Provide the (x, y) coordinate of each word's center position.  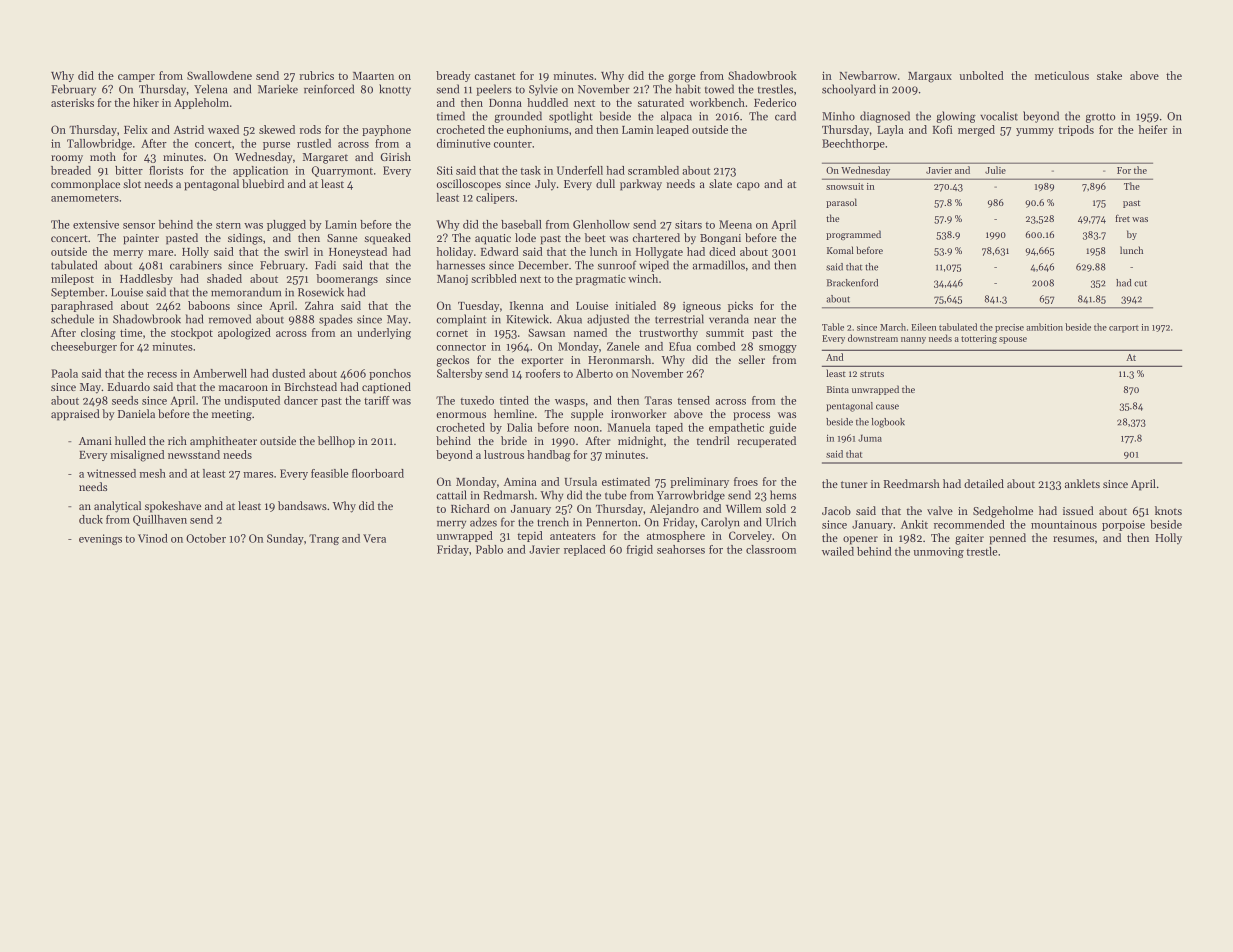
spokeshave (173, 507)
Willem (744, 508)
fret (1122, 218)
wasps (570, 403)
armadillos (719, 265)
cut (1140, 283)
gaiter (969, 539)
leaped (672, 130)
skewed (277, 129)
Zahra (319, 305)
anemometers (85, 198)
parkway (641, 185)
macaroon (243, 388)
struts (872, 374)
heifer (1153, 129)
